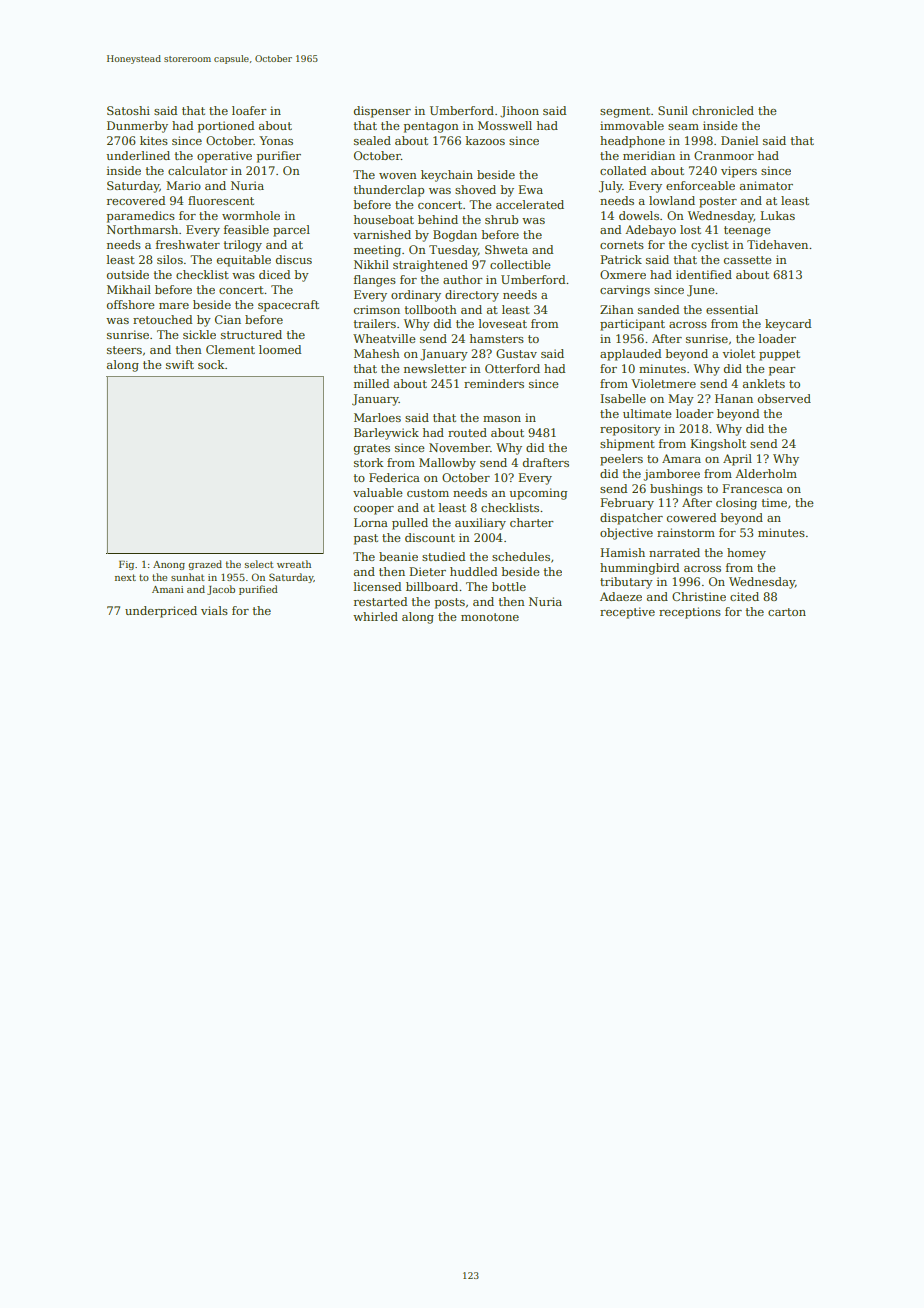 The image size is (924, 1308). What do you see at coordinates (746, 554) in the screenshot?
I see `homey` at bounding box center [746, 554].
